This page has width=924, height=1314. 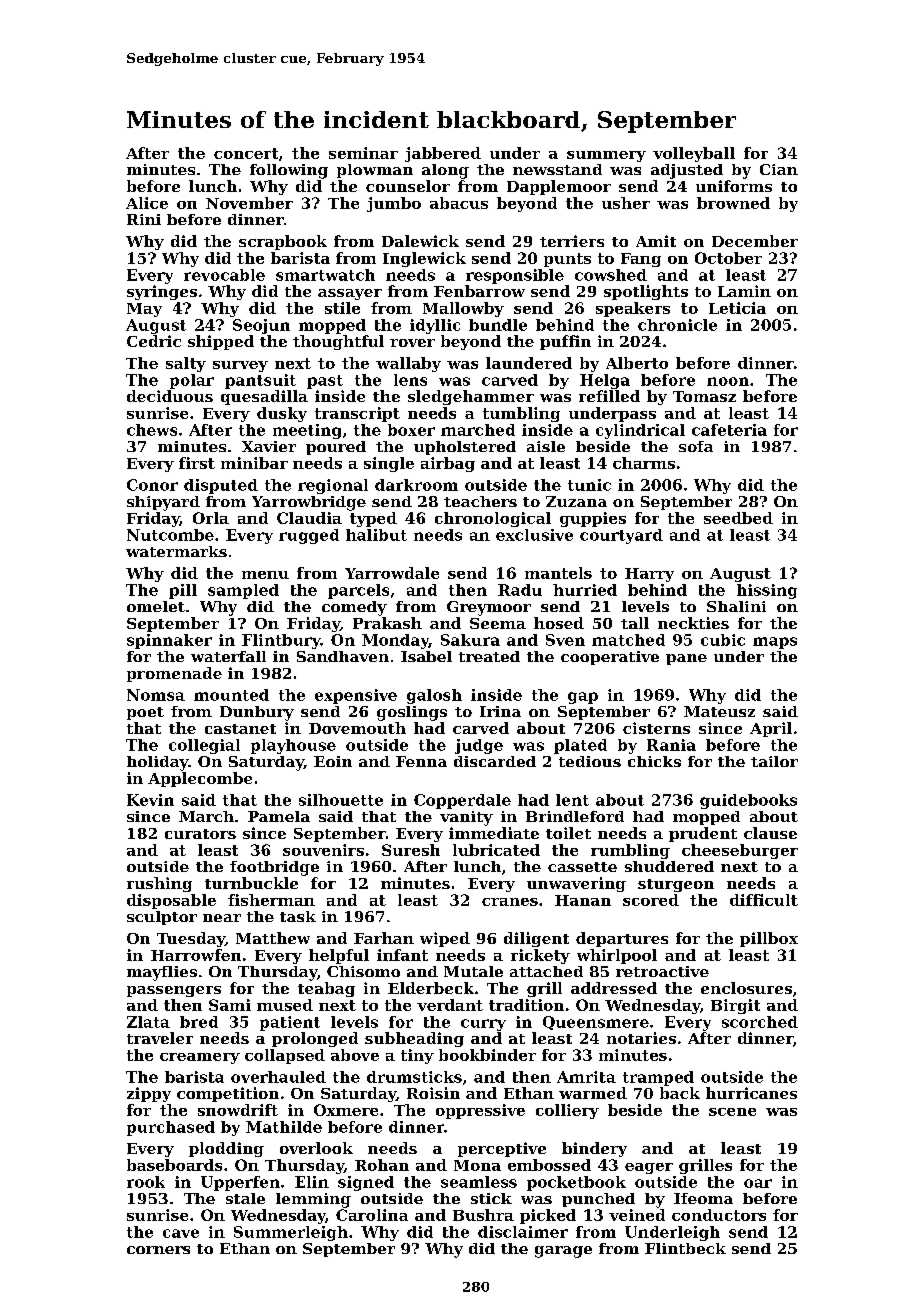 What do you see at coordinates (421, 761) in the page?
I see `Fenna` at bounding box center [421, 761].
